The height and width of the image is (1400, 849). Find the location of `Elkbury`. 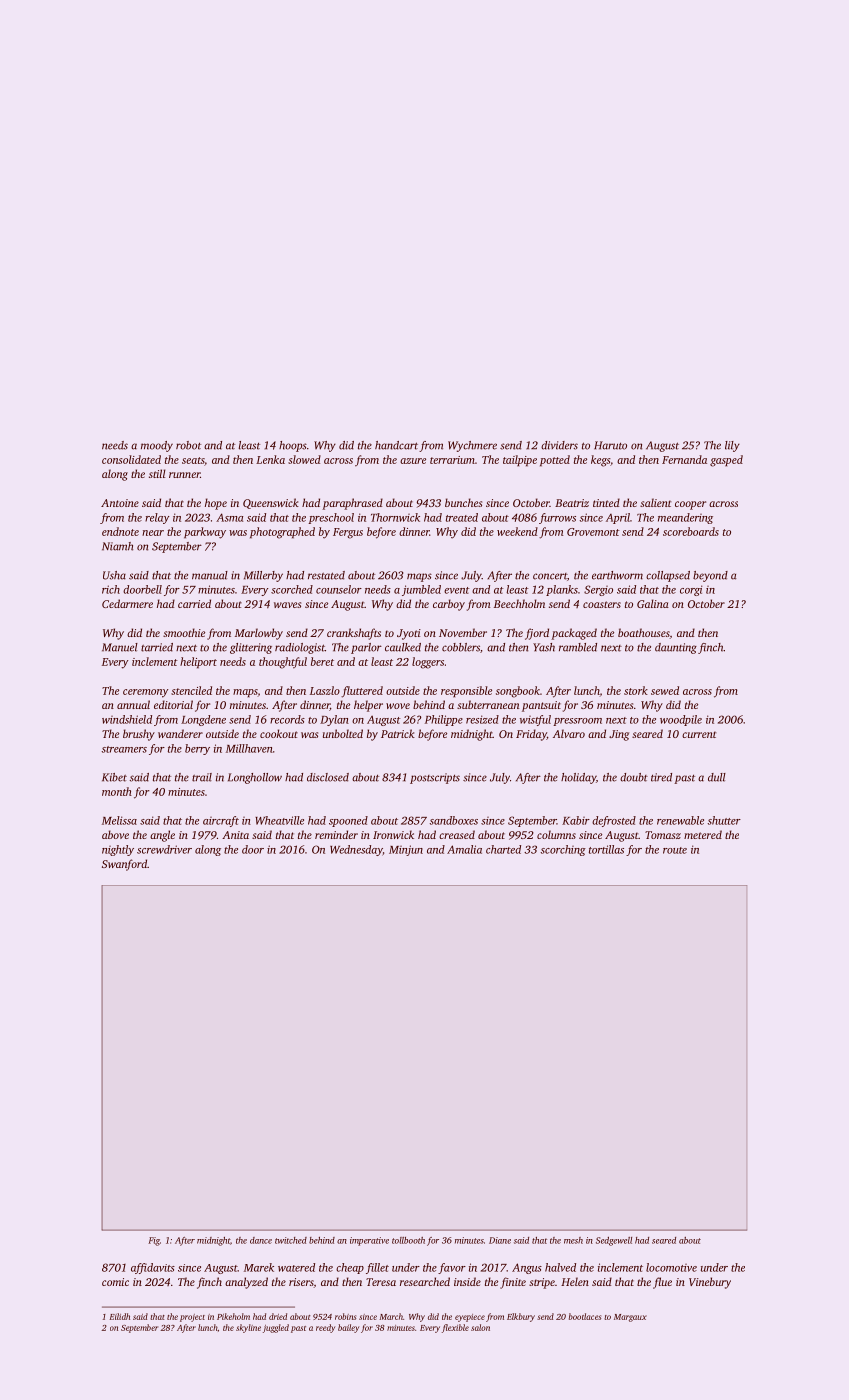

Elkbury is located at coordinates (521, 1317).
